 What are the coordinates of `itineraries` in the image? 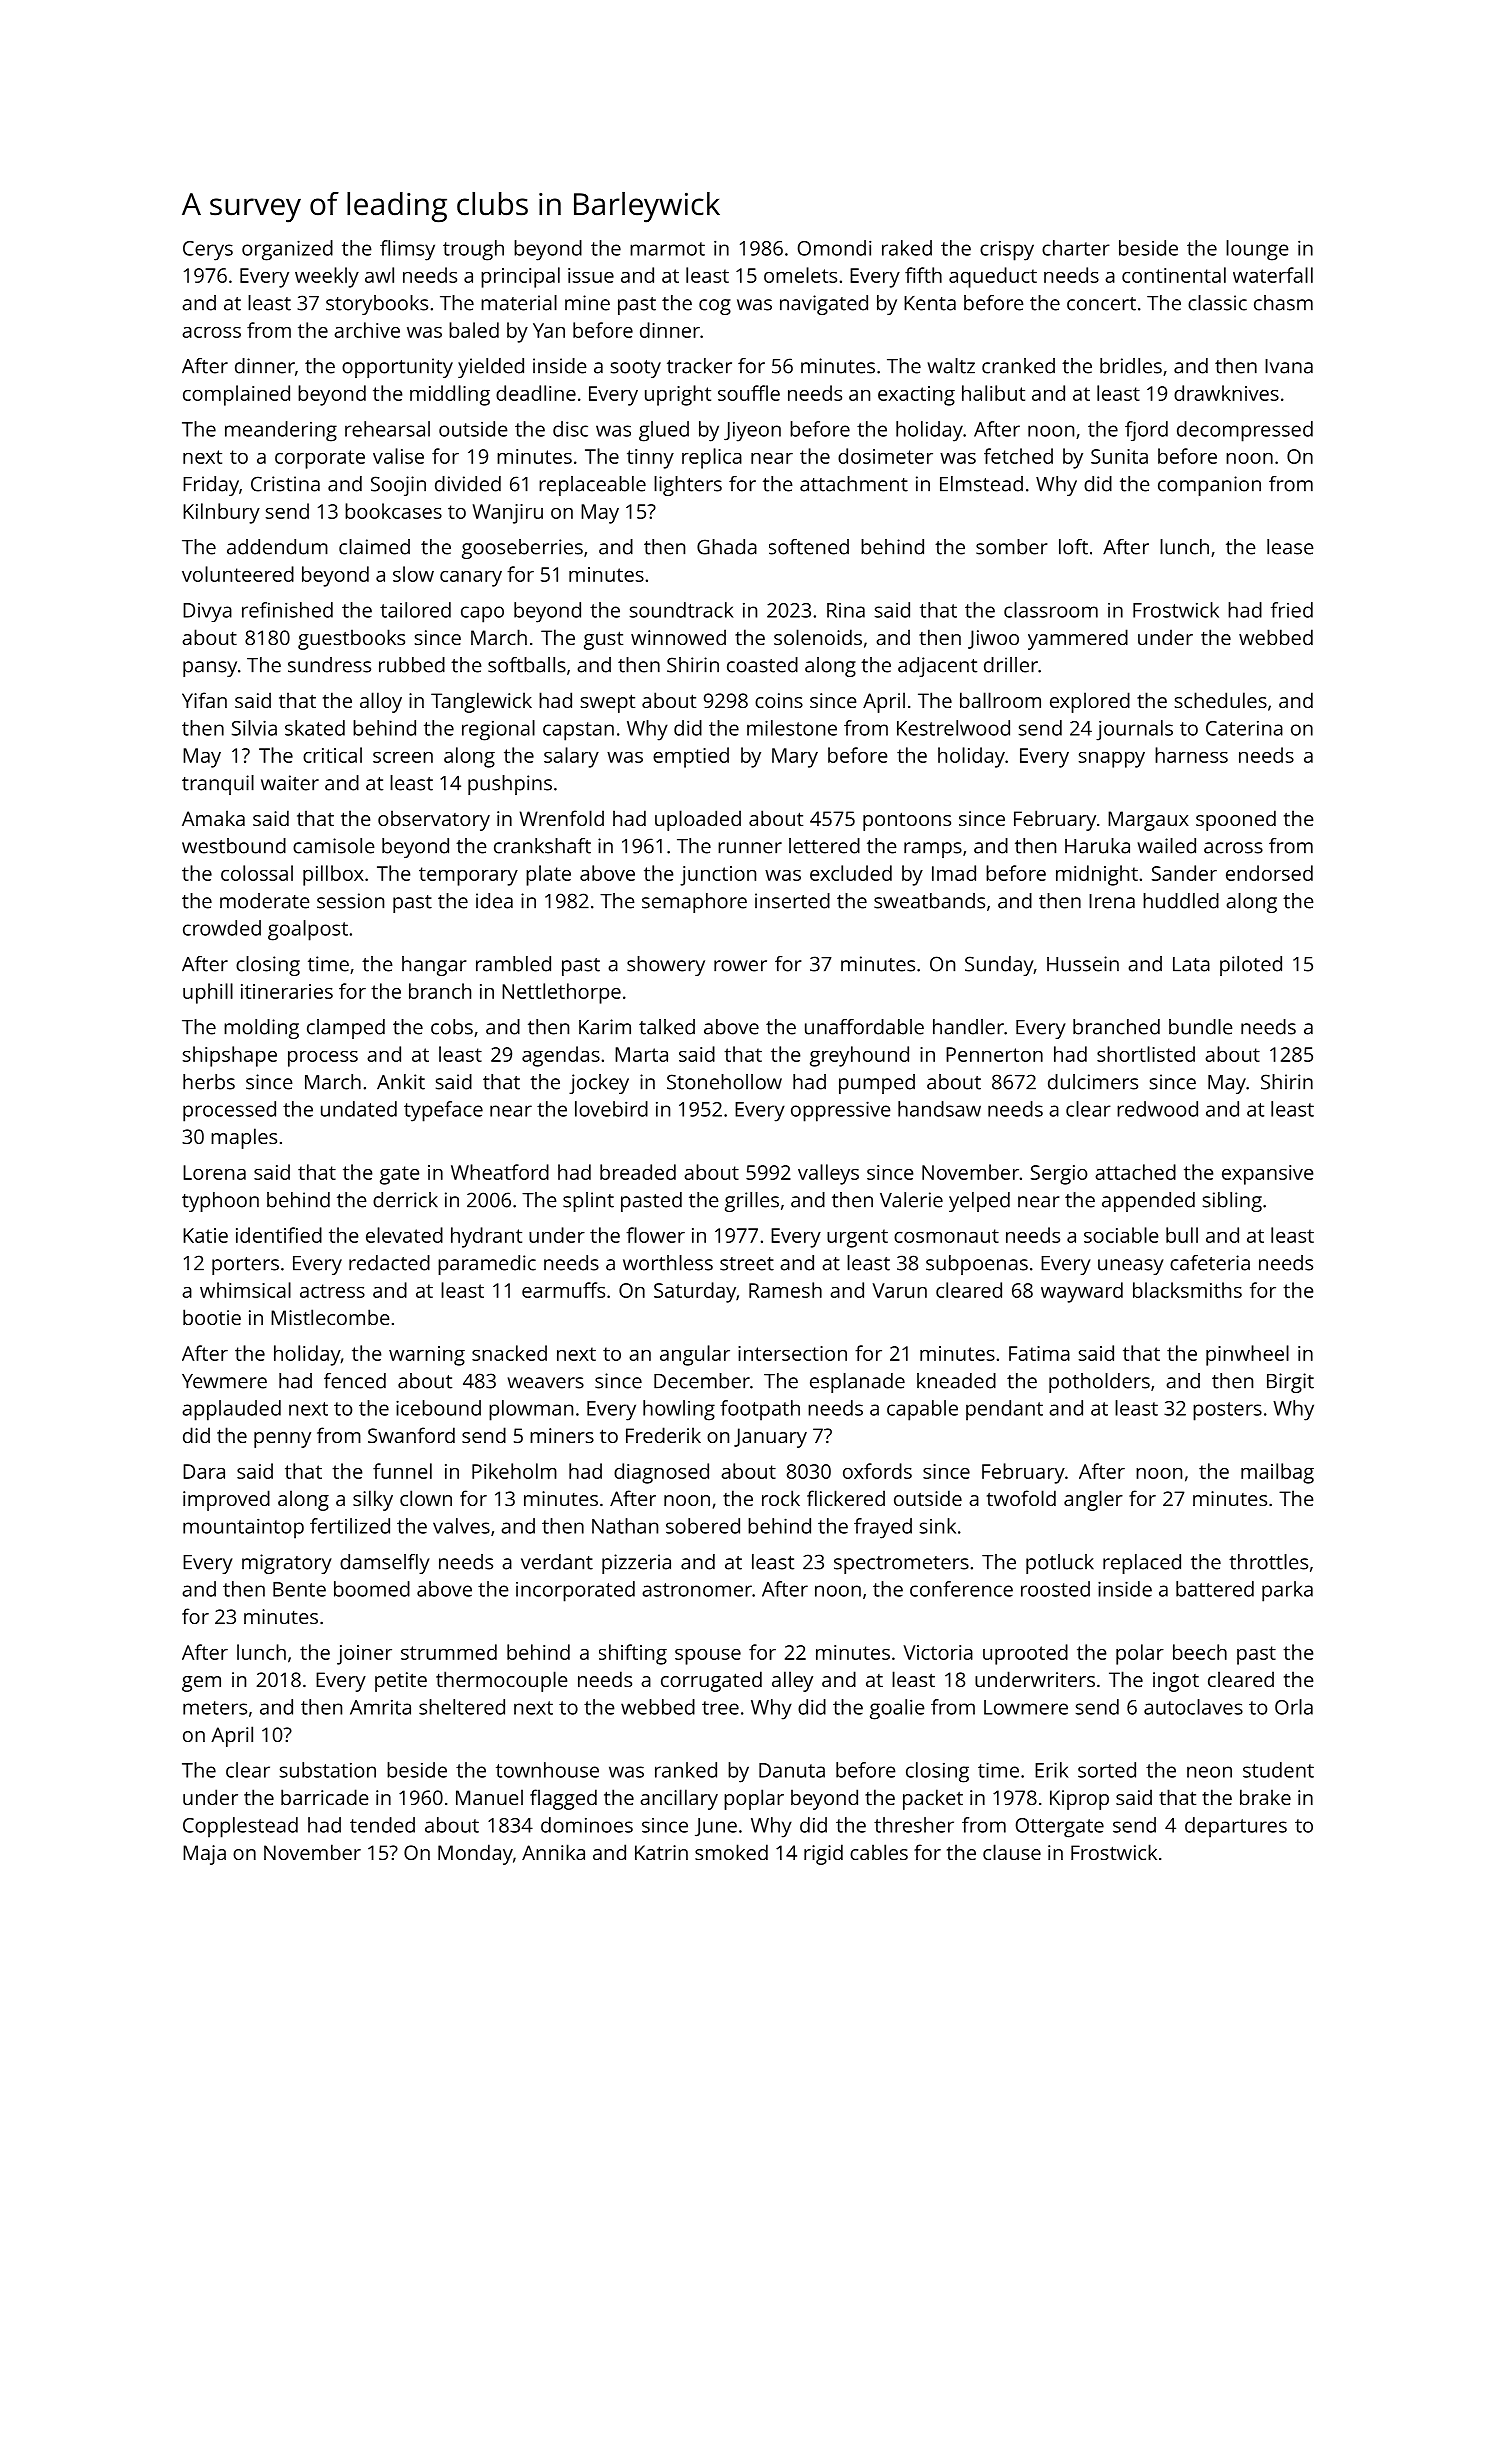 It's located at (287, 991).
